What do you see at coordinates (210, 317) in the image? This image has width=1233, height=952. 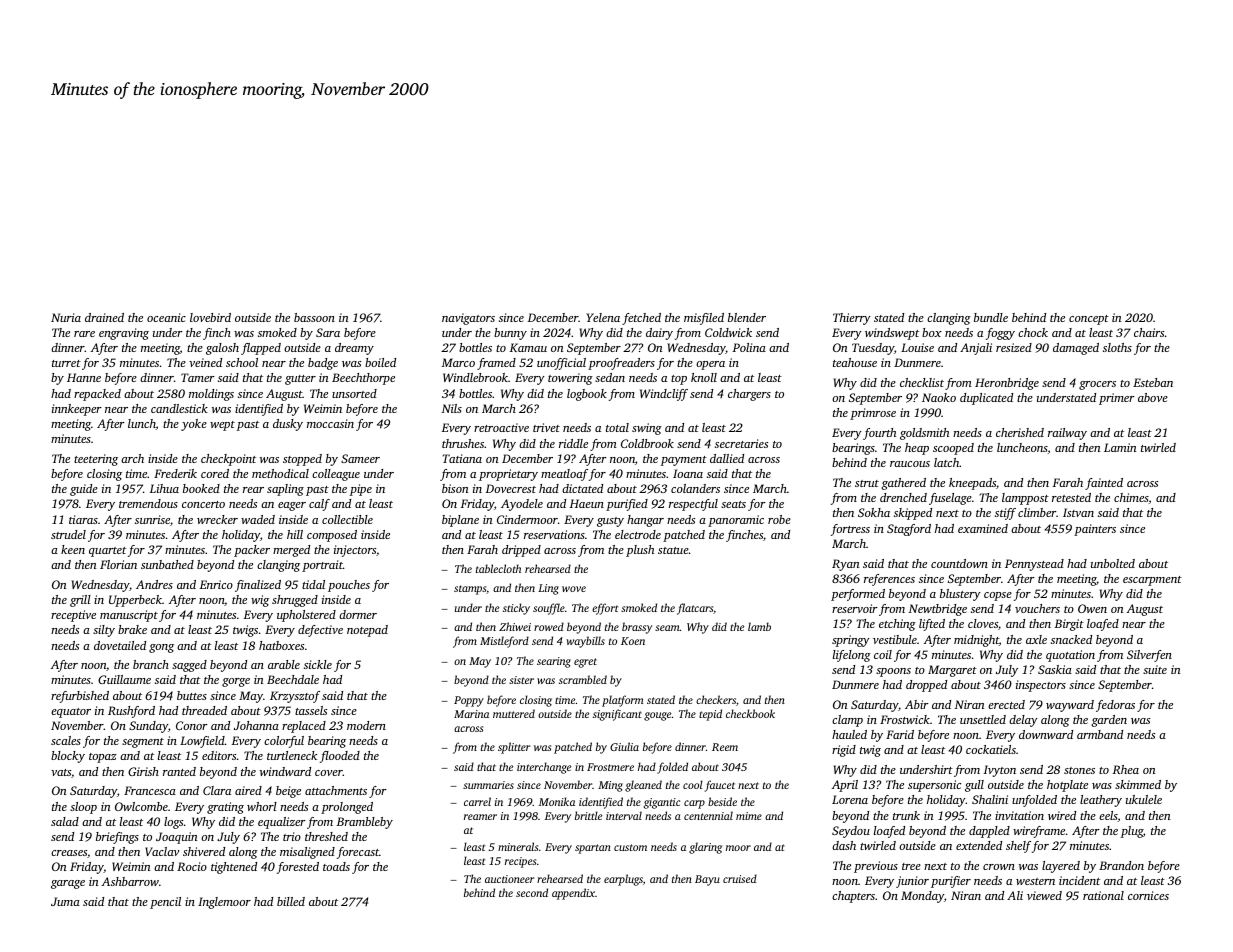 I see `lovebird` at bounding box center [210, 317].
